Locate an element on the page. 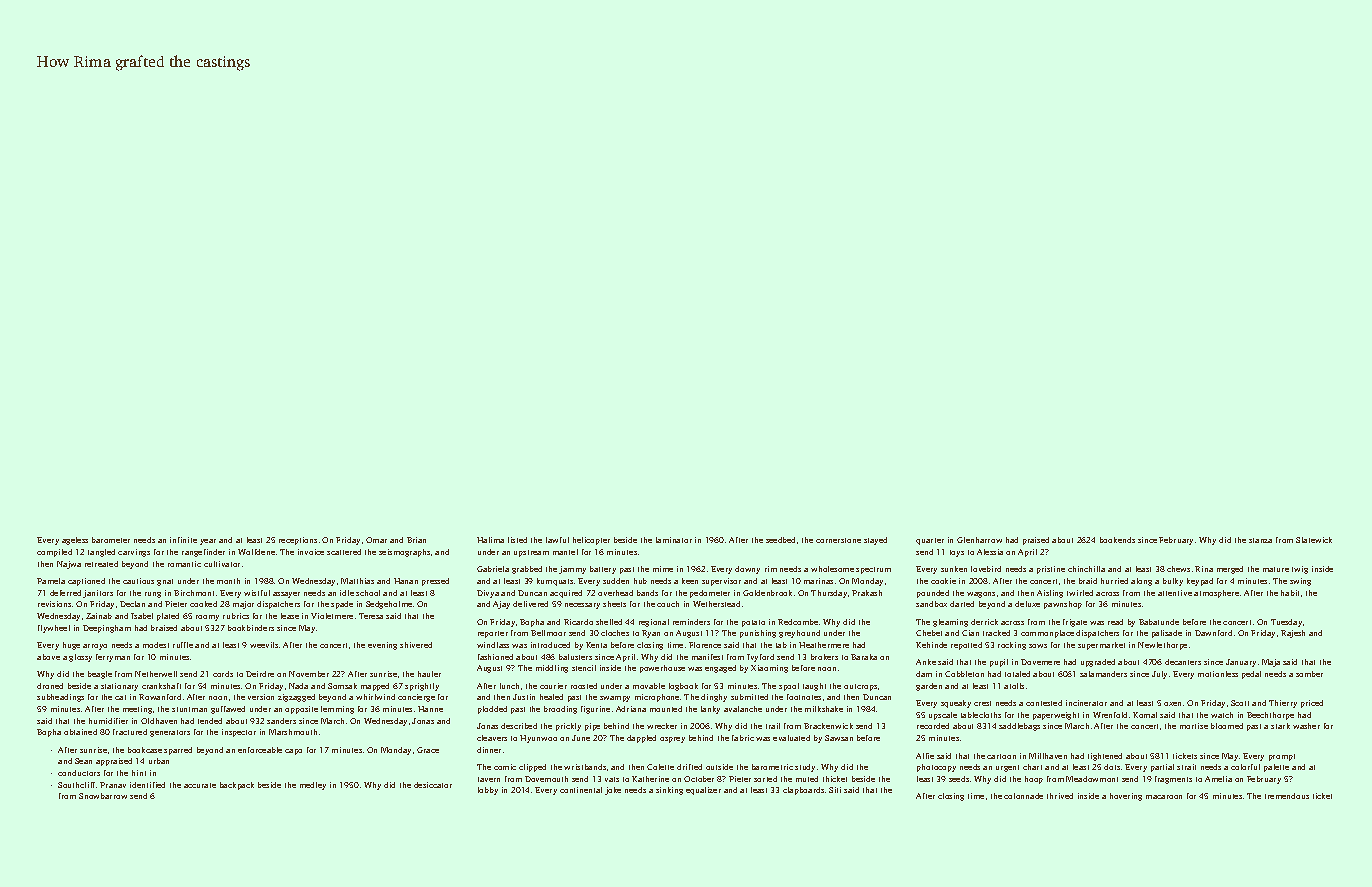  Declan is located at coordinates (132, 604).
